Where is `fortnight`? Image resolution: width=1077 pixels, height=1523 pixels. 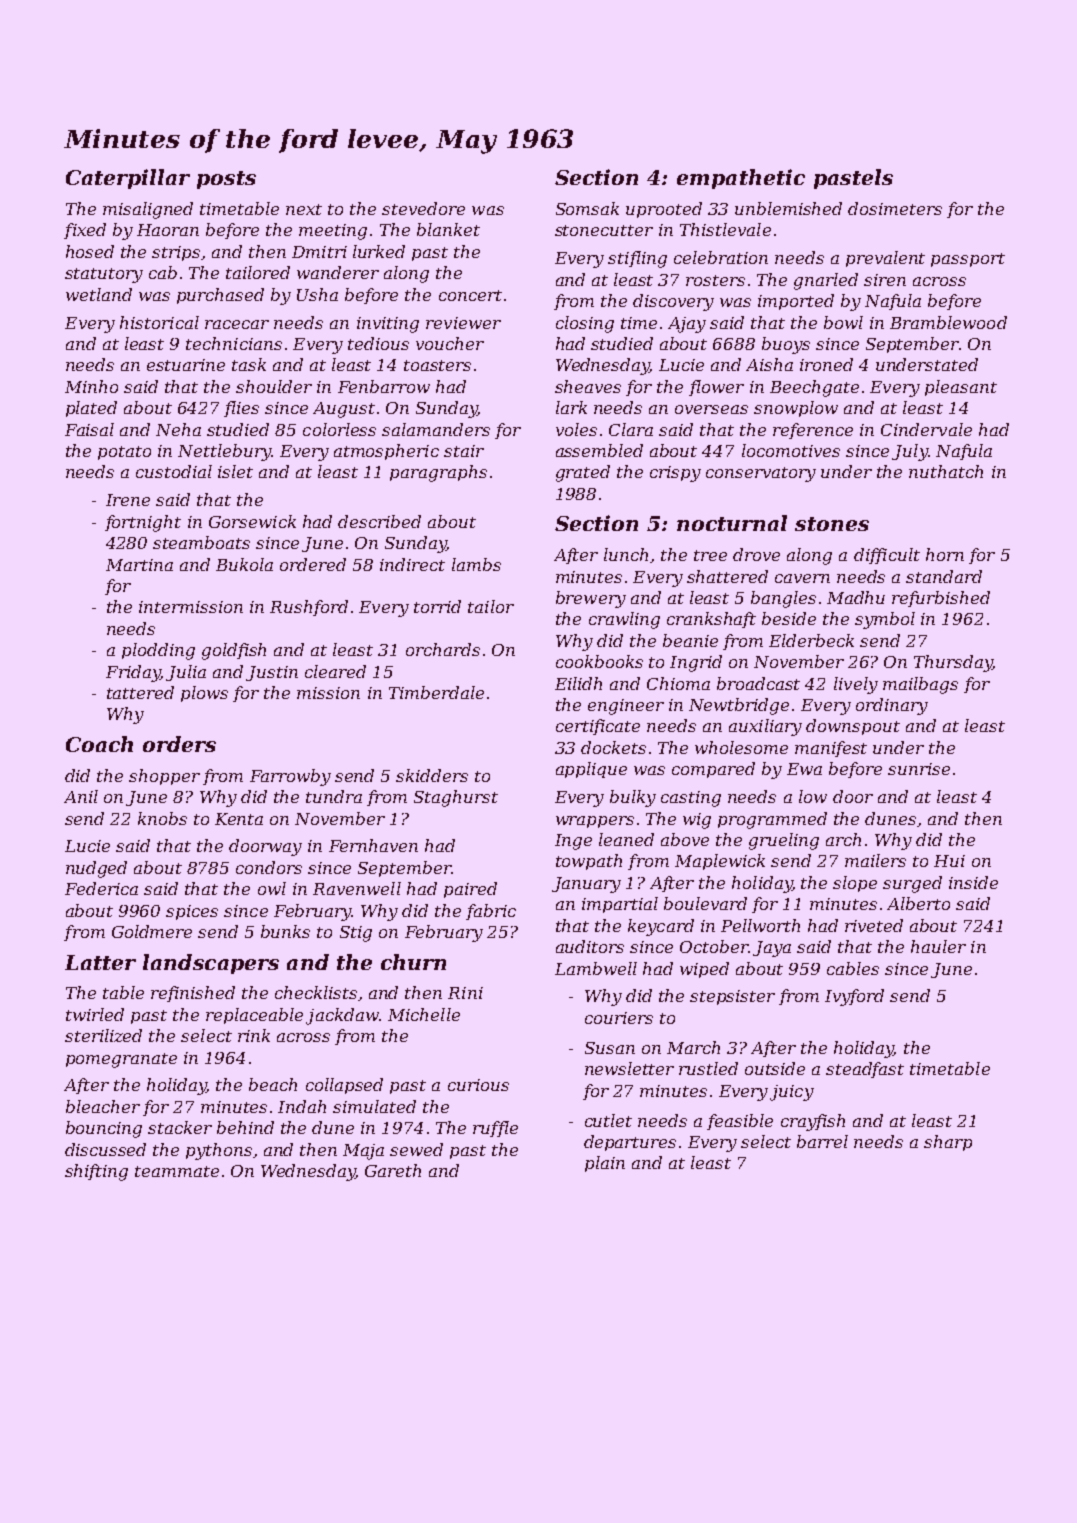 fortnight is located at coordinates (143, 523).
